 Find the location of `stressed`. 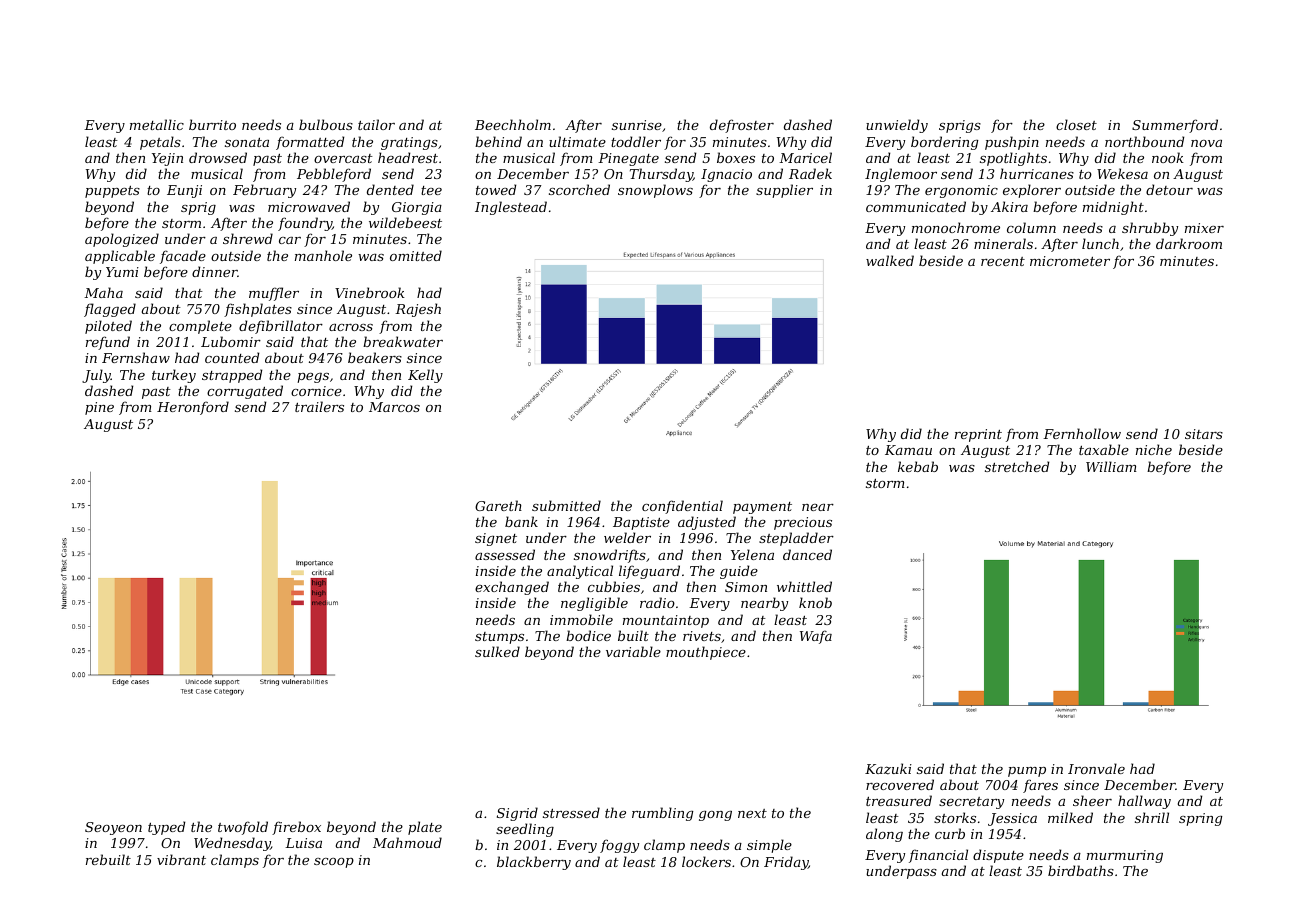

stressed is located at coordinates (571, 812).
